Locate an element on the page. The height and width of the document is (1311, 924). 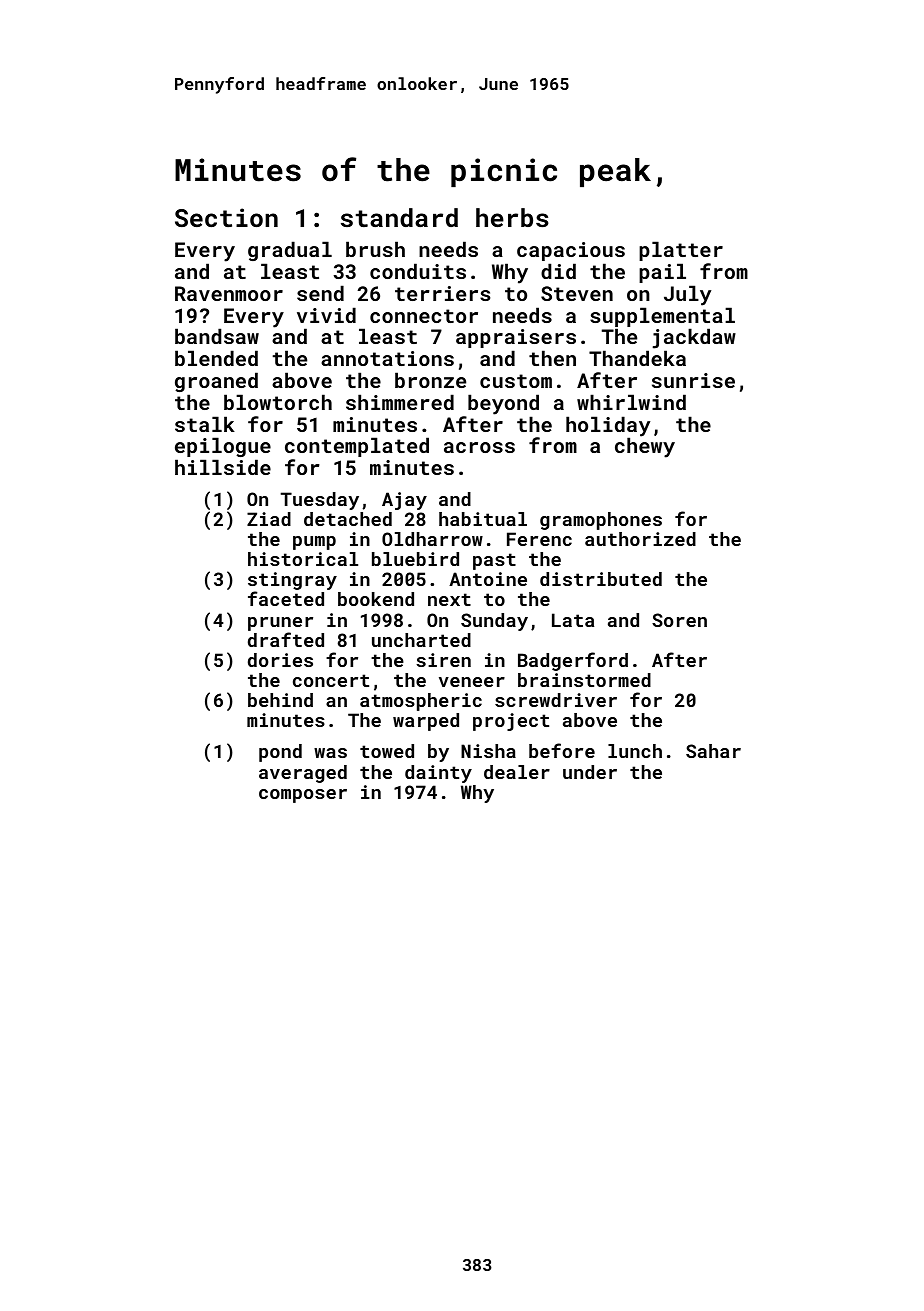
contemplated is located at coordinates (357, 447).
